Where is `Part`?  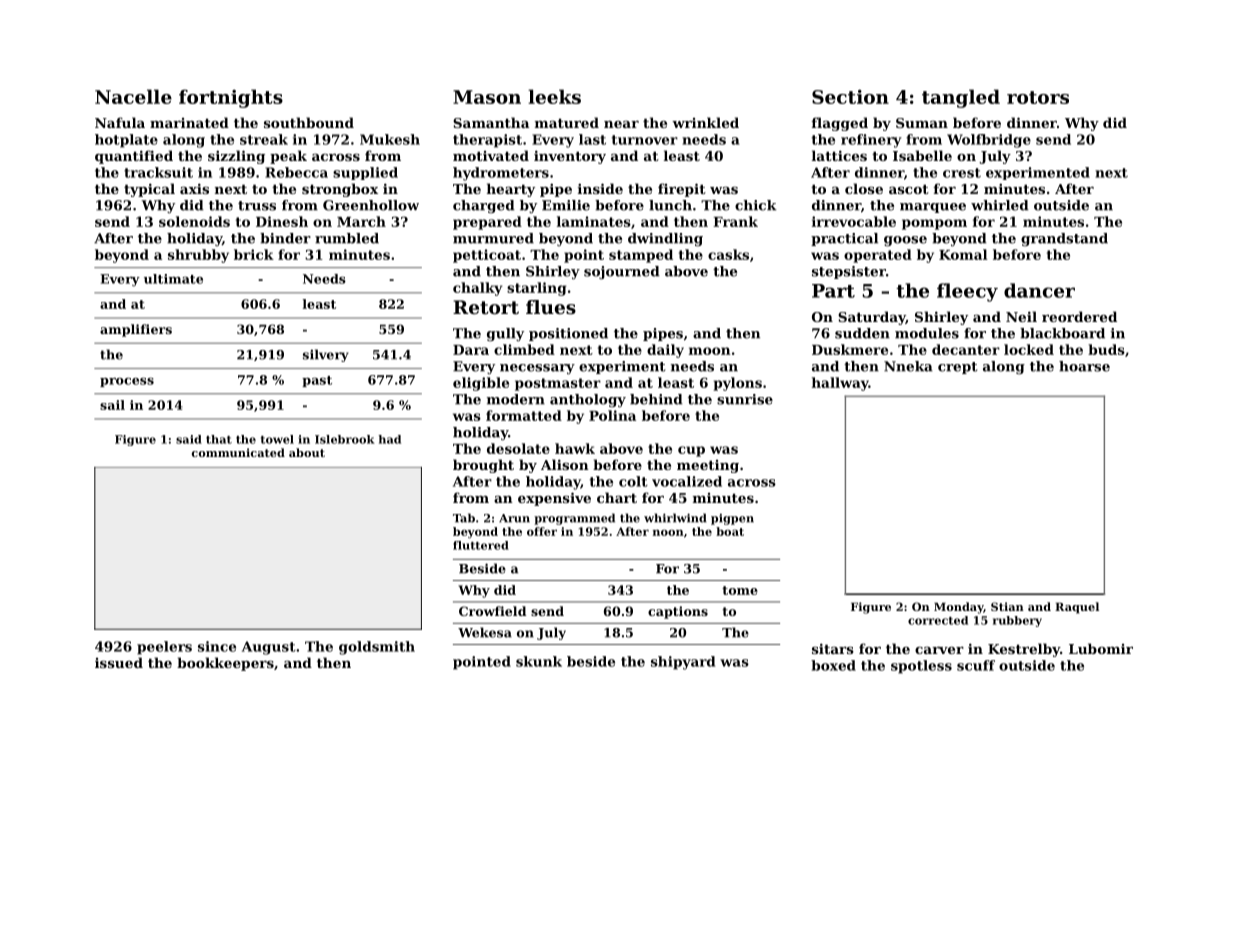
Part is located at coordinates (833, 291).
